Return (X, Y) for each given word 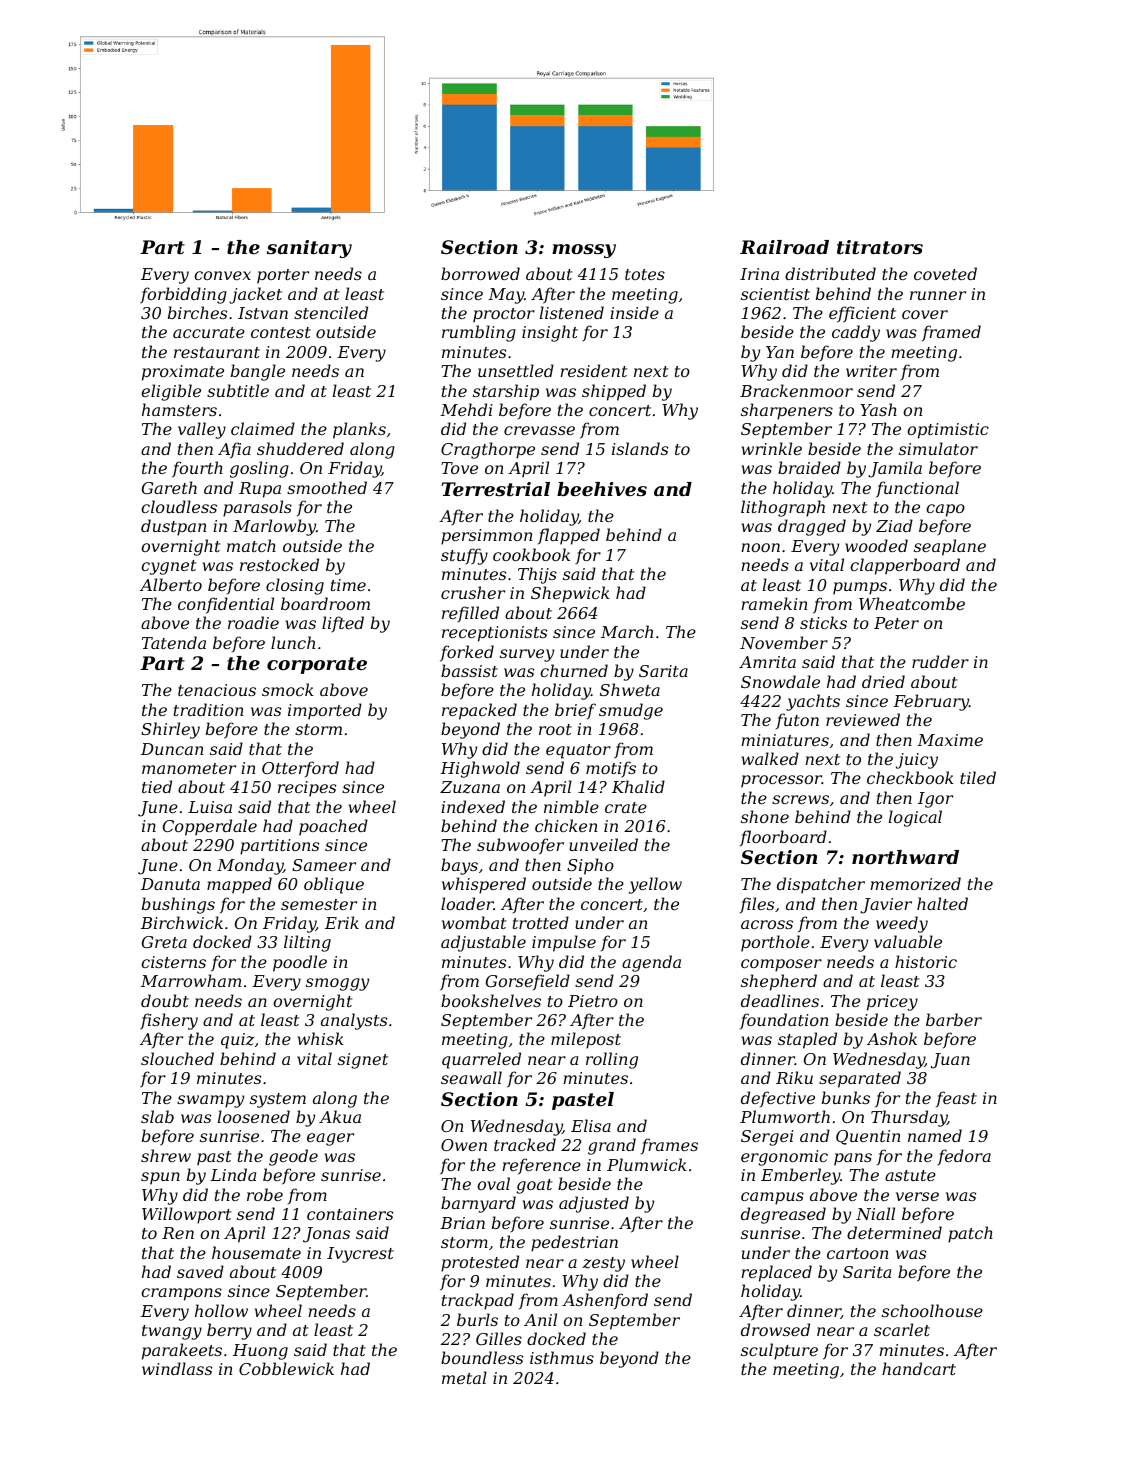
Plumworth (785, 1116)
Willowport (187, 1215)
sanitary (309, 249)
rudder (940, 661)
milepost (586, 1040)
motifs (611, 769)
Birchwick (182, 922)
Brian (462, 1223)
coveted (945, 273)
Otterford (300, 769)
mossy (584, 251)
